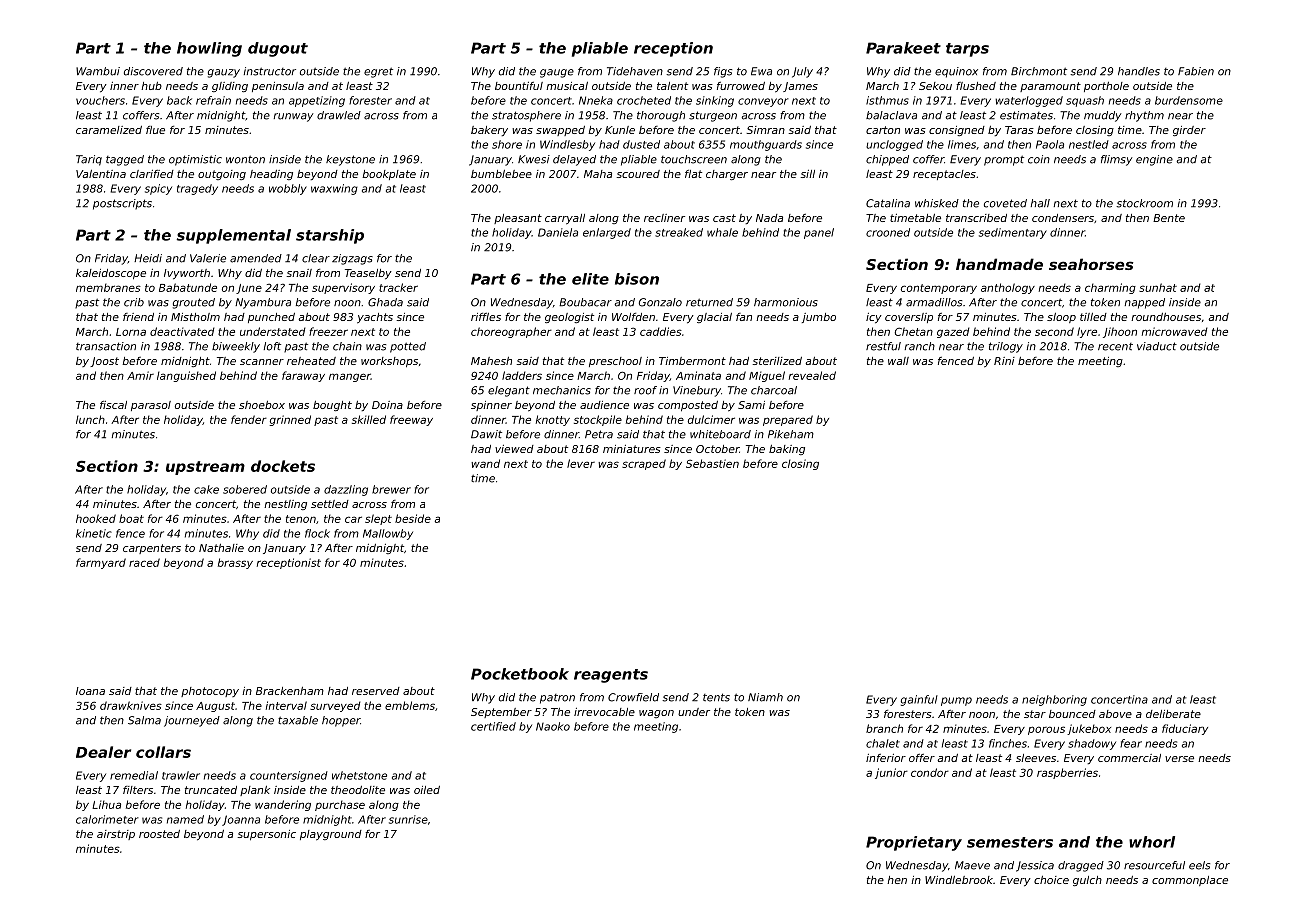 The width and height of the screenshot is (1308, 924). What do you see at coordinates (716, 697) in the screenshot?
I see `tents` at bounding box center [716, 697].
